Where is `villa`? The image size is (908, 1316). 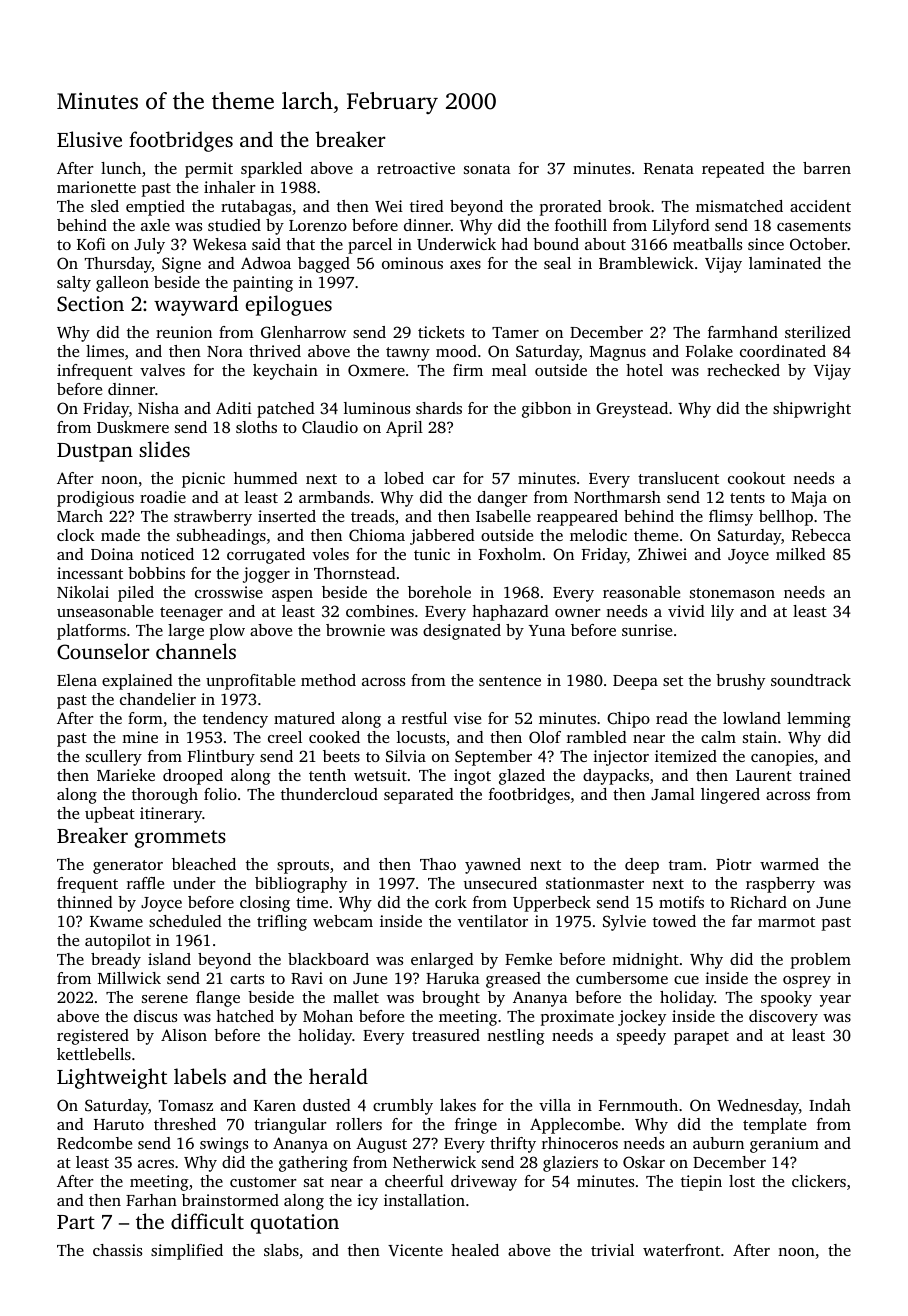
villa is located at coordinates (555, 1105).
